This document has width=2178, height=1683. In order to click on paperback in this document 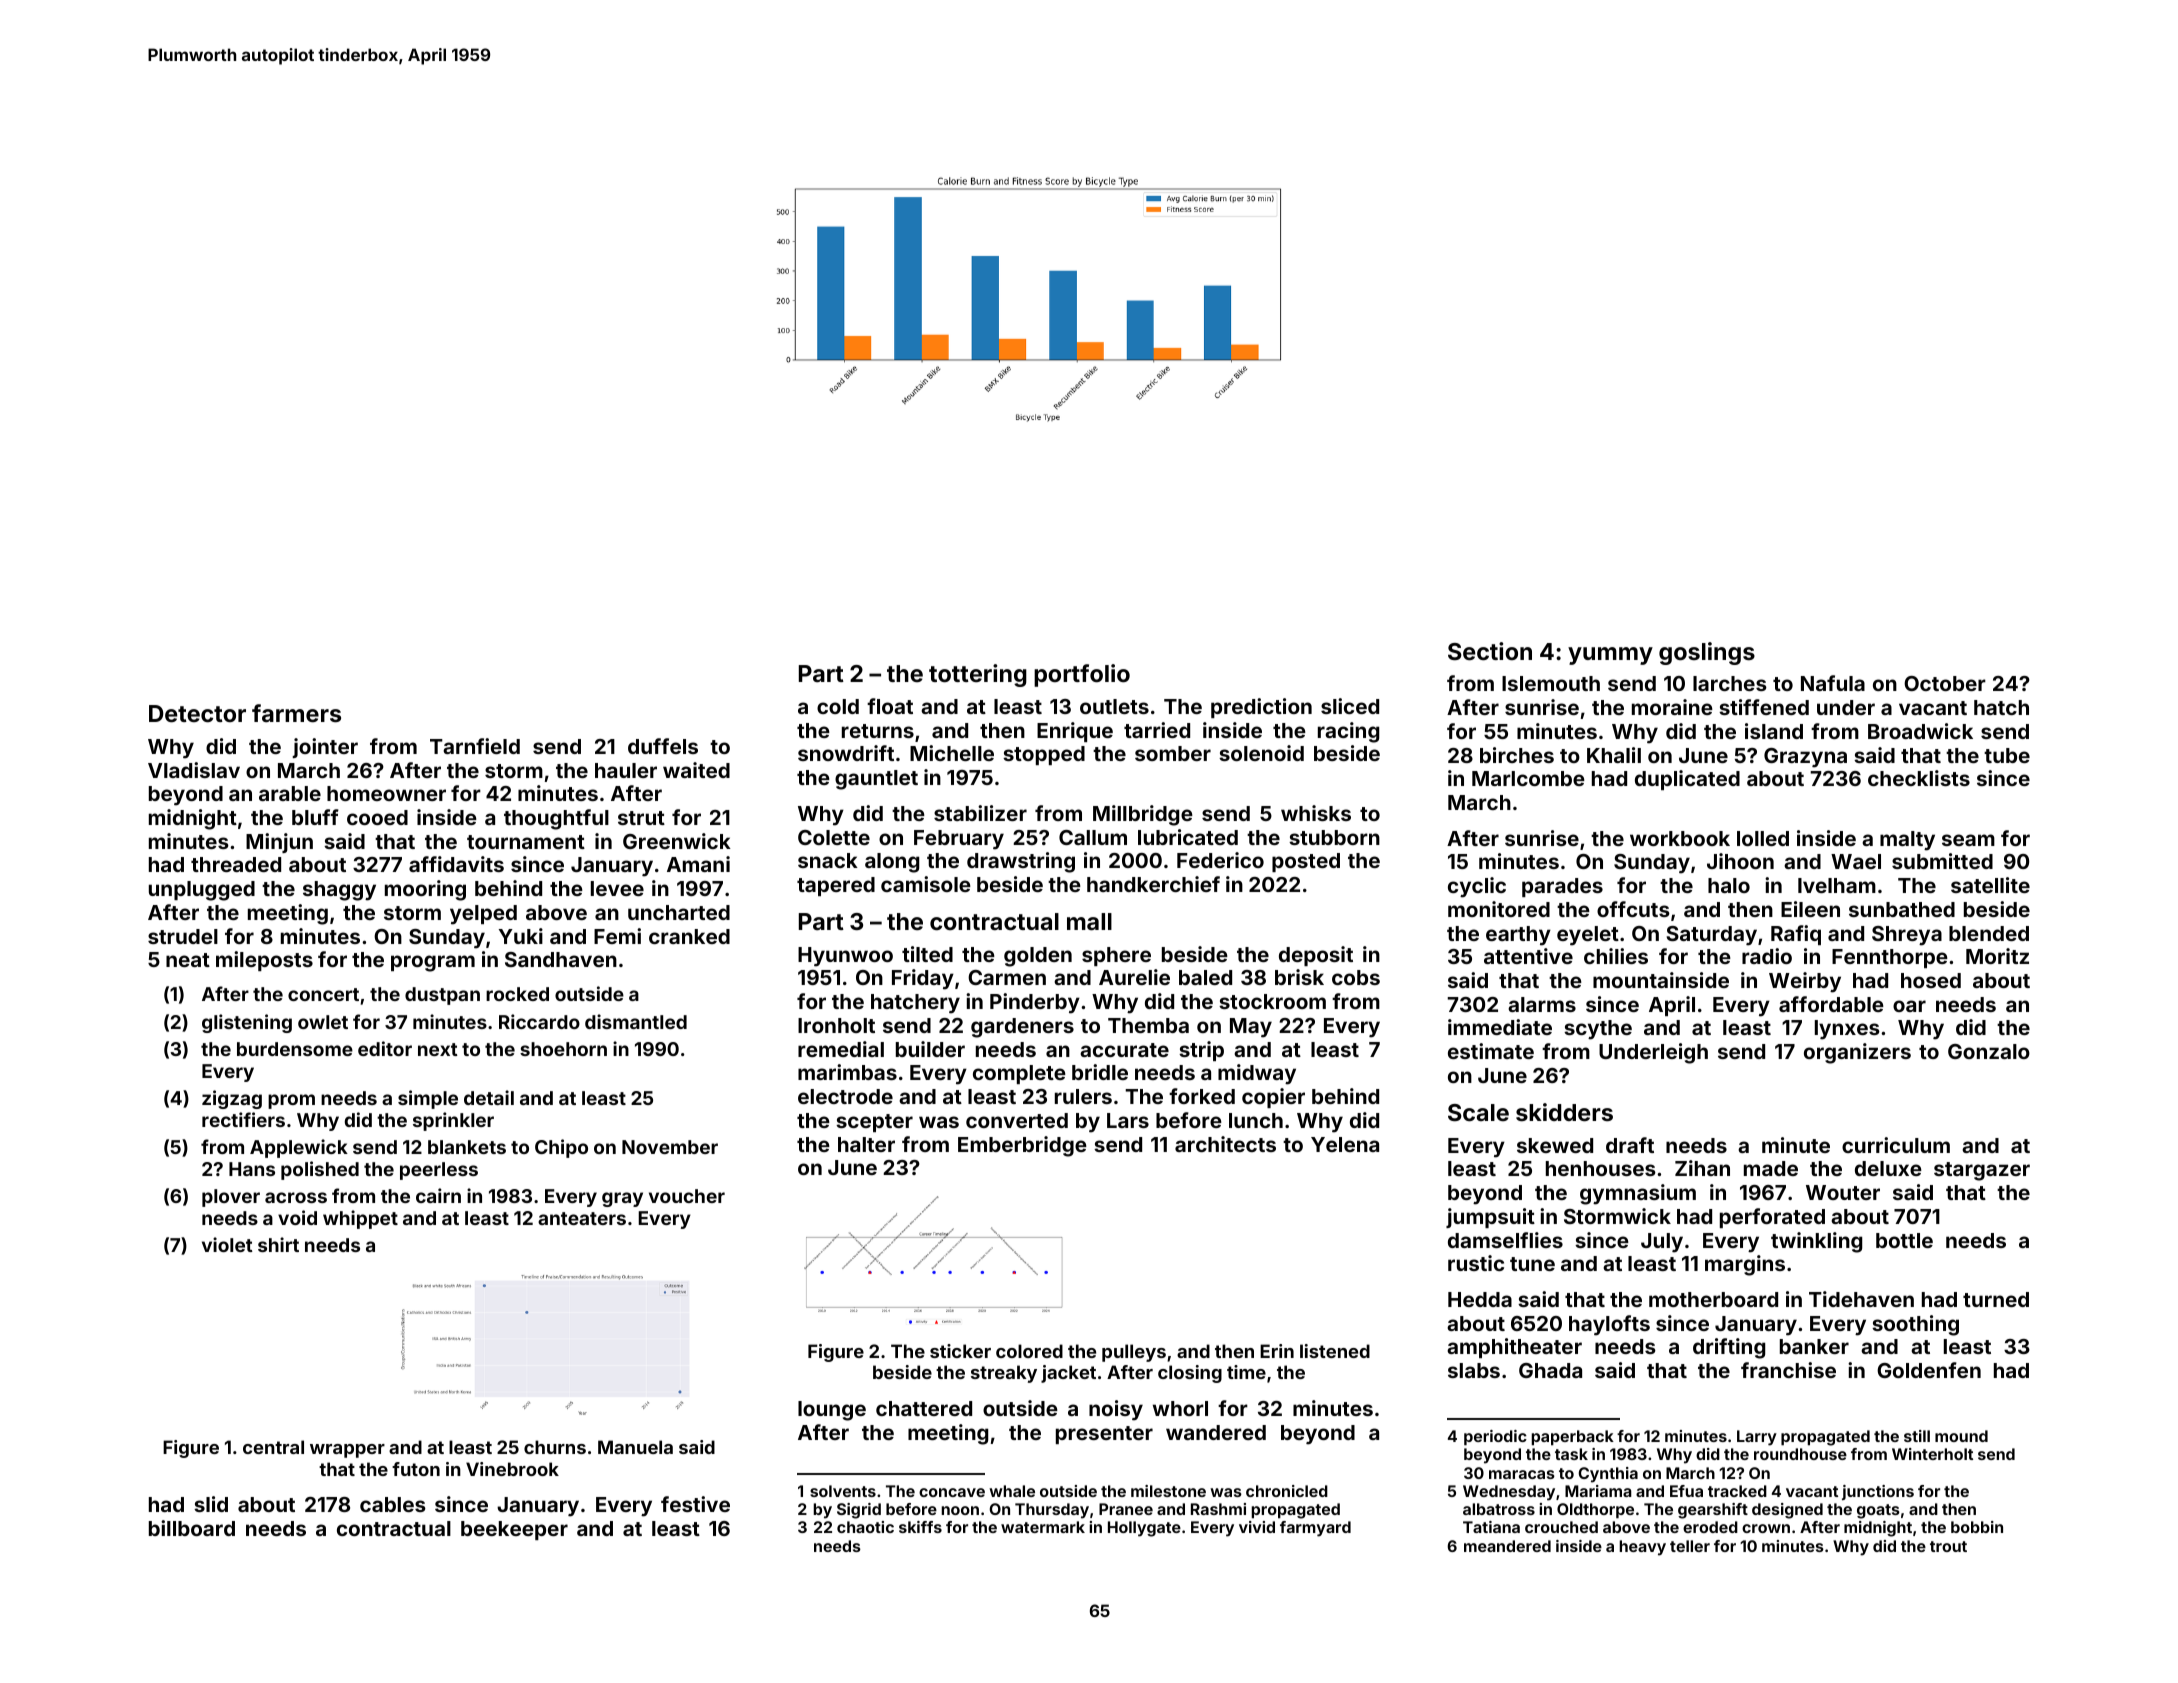, I will do `click(1572, 1438)`.
